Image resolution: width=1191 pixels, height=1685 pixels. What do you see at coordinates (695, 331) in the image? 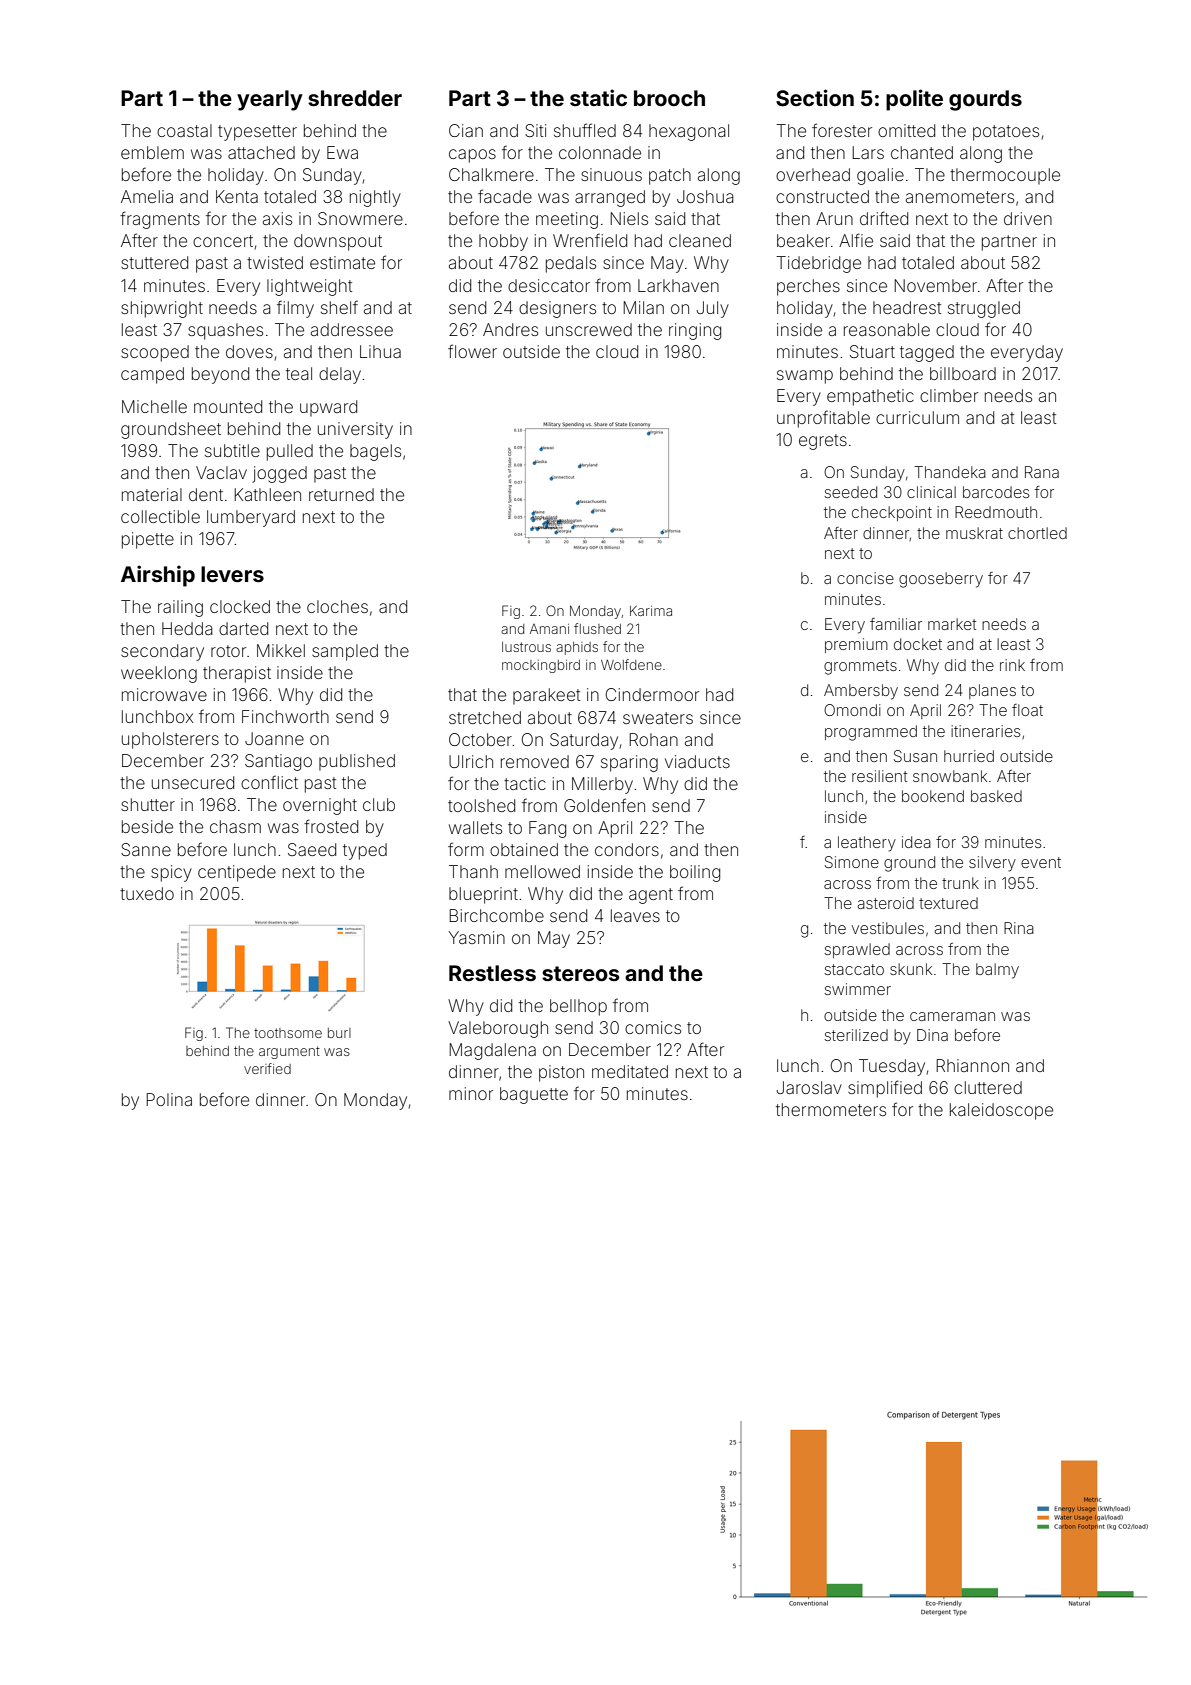
I see `ringing` at bounding box center [695, 331].
